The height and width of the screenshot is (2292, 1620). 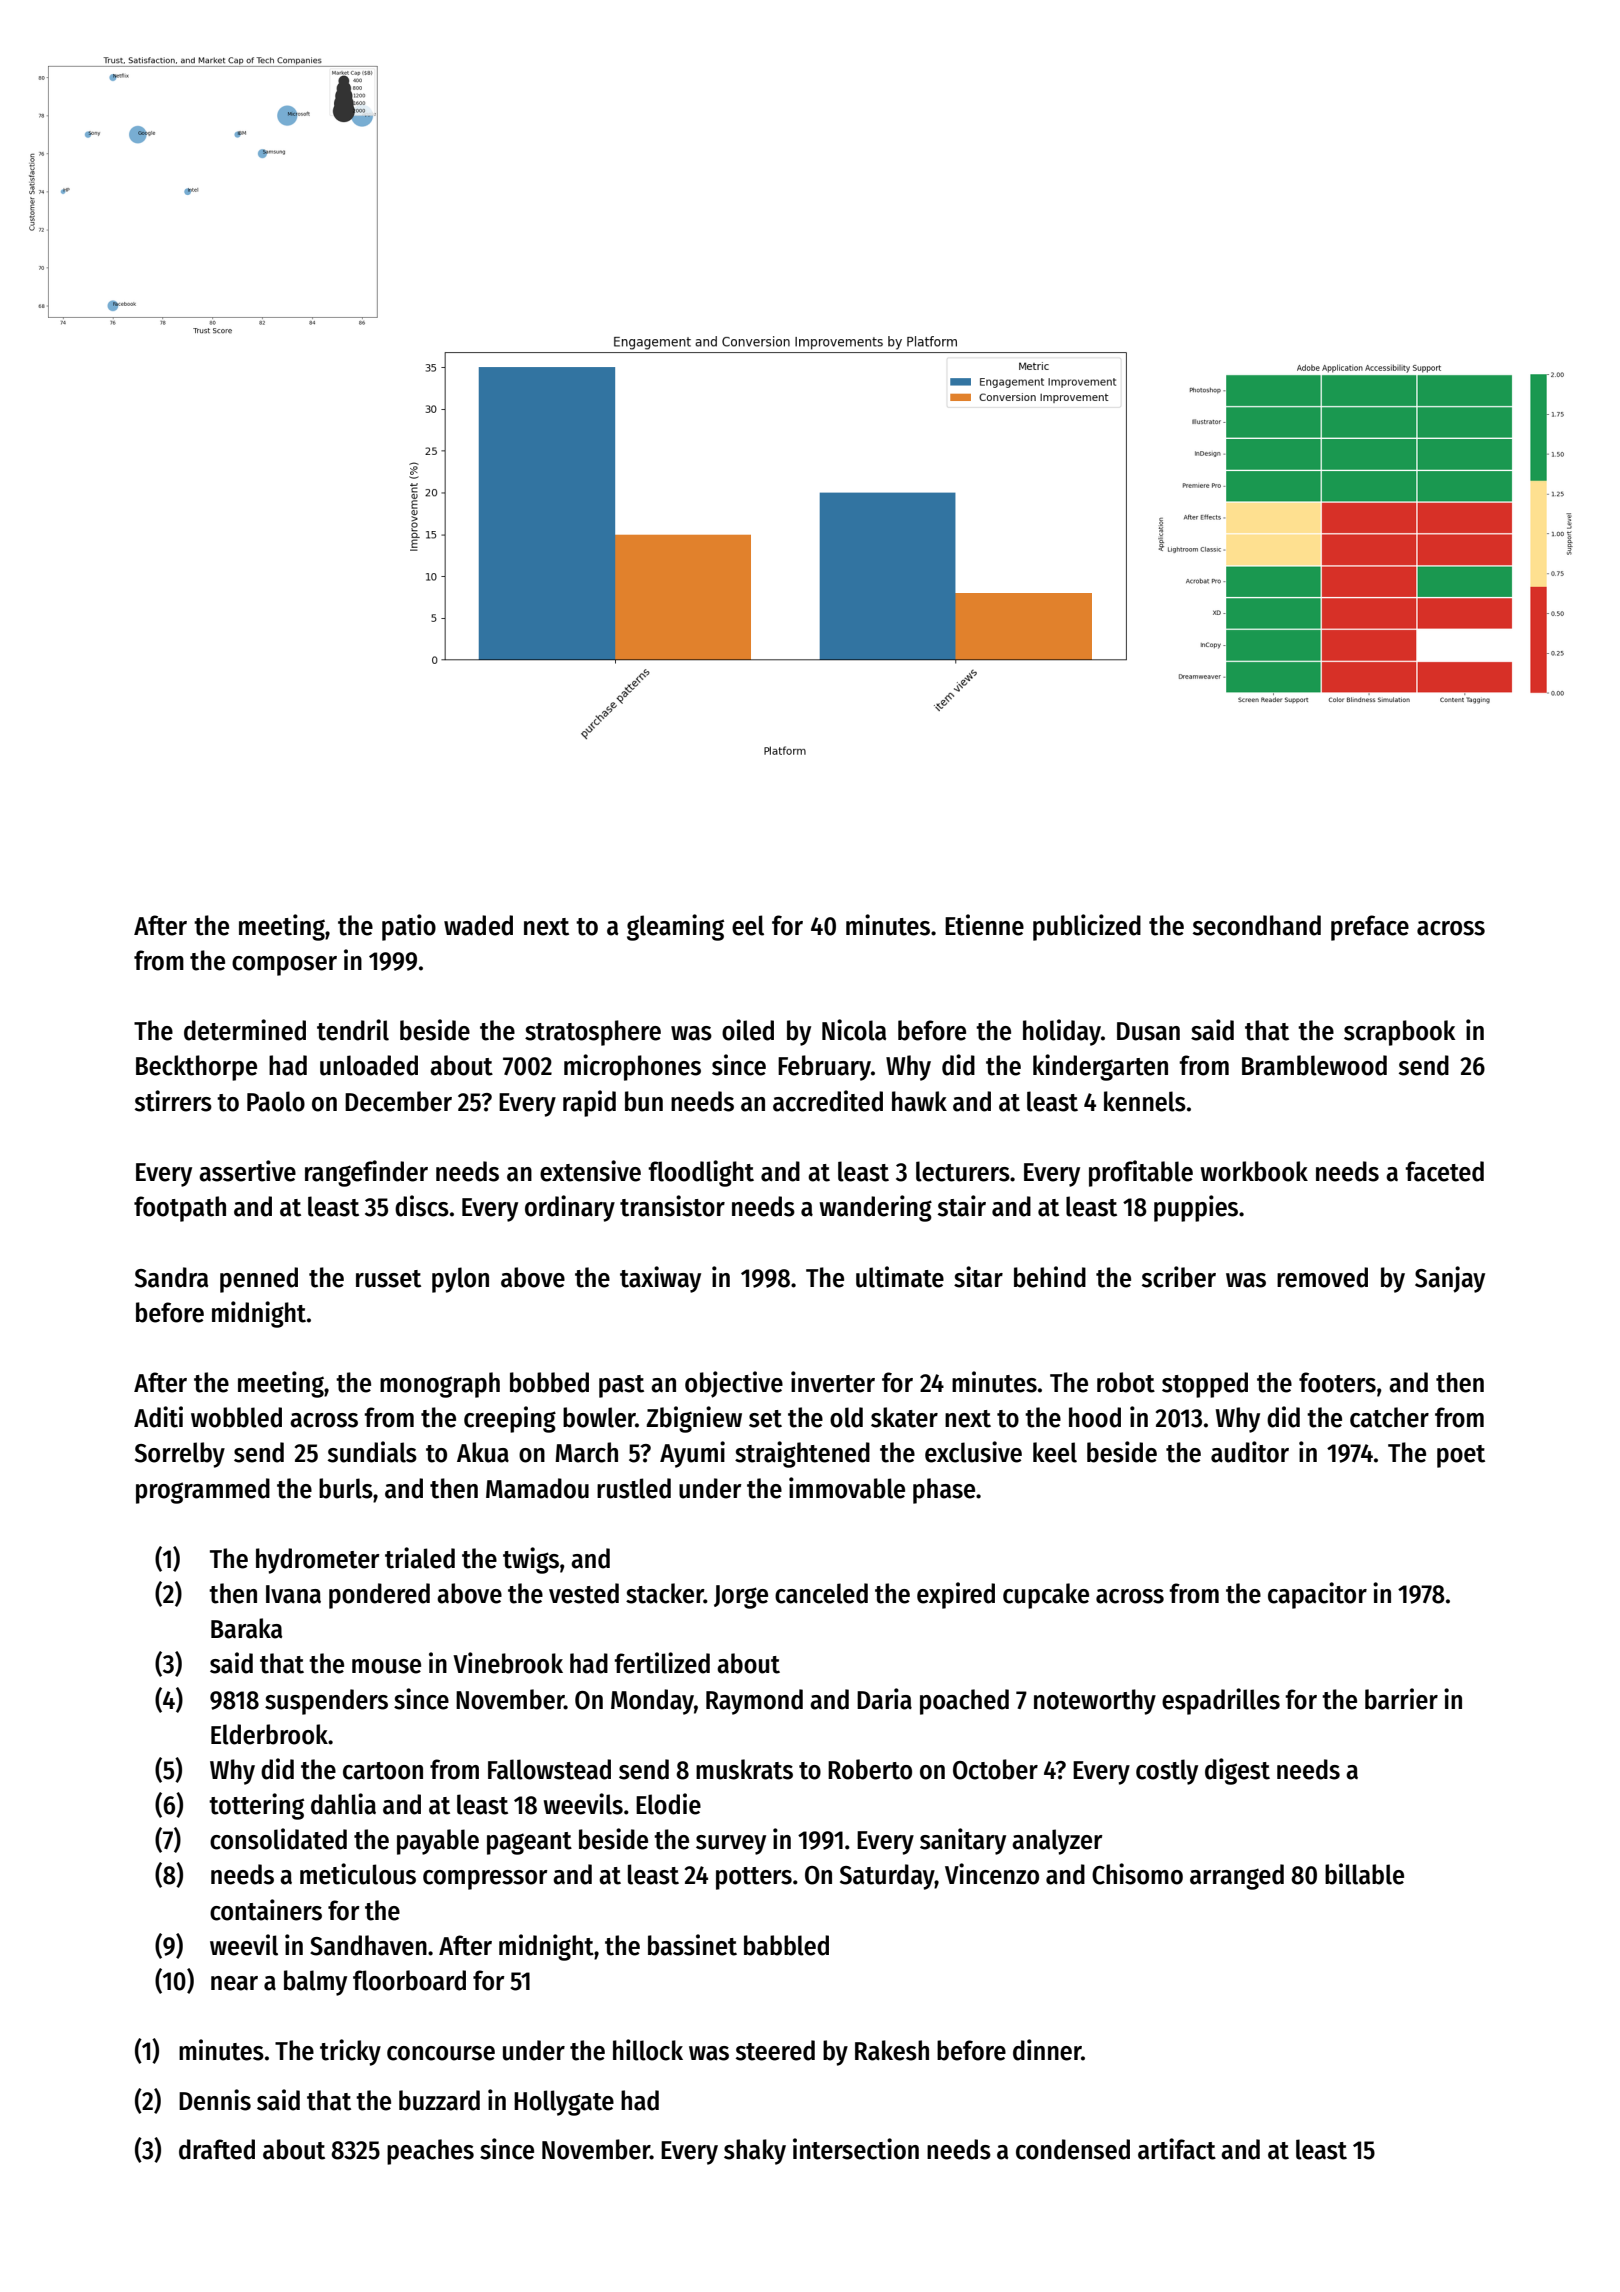 What do you see at coordinates (668, 1804) in the screenshot?
I see `Elodie` at bounding box center [668, 1804].
